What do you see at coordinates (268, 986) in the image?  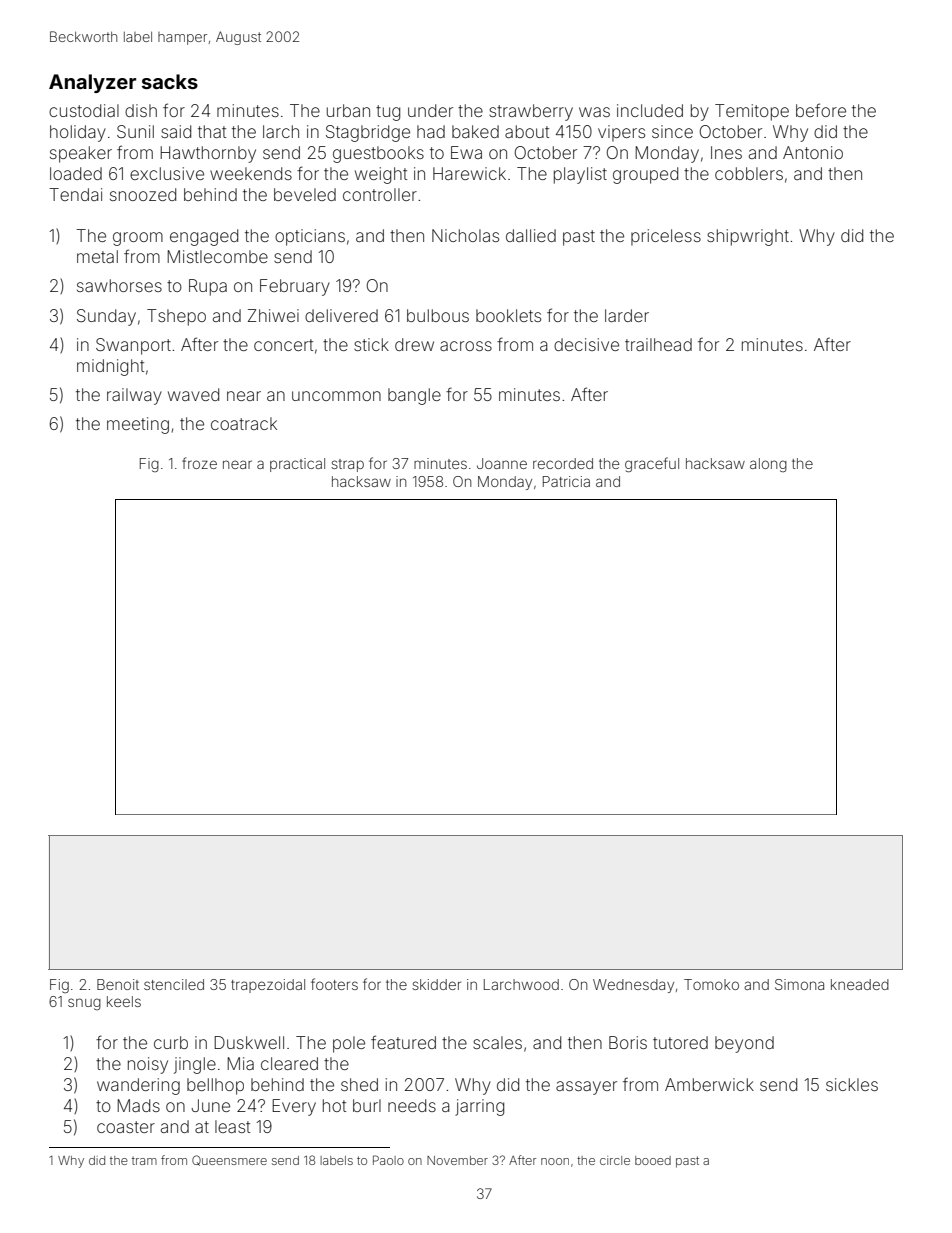 I see `trapezoidal` at bounding box center [268, 986].
